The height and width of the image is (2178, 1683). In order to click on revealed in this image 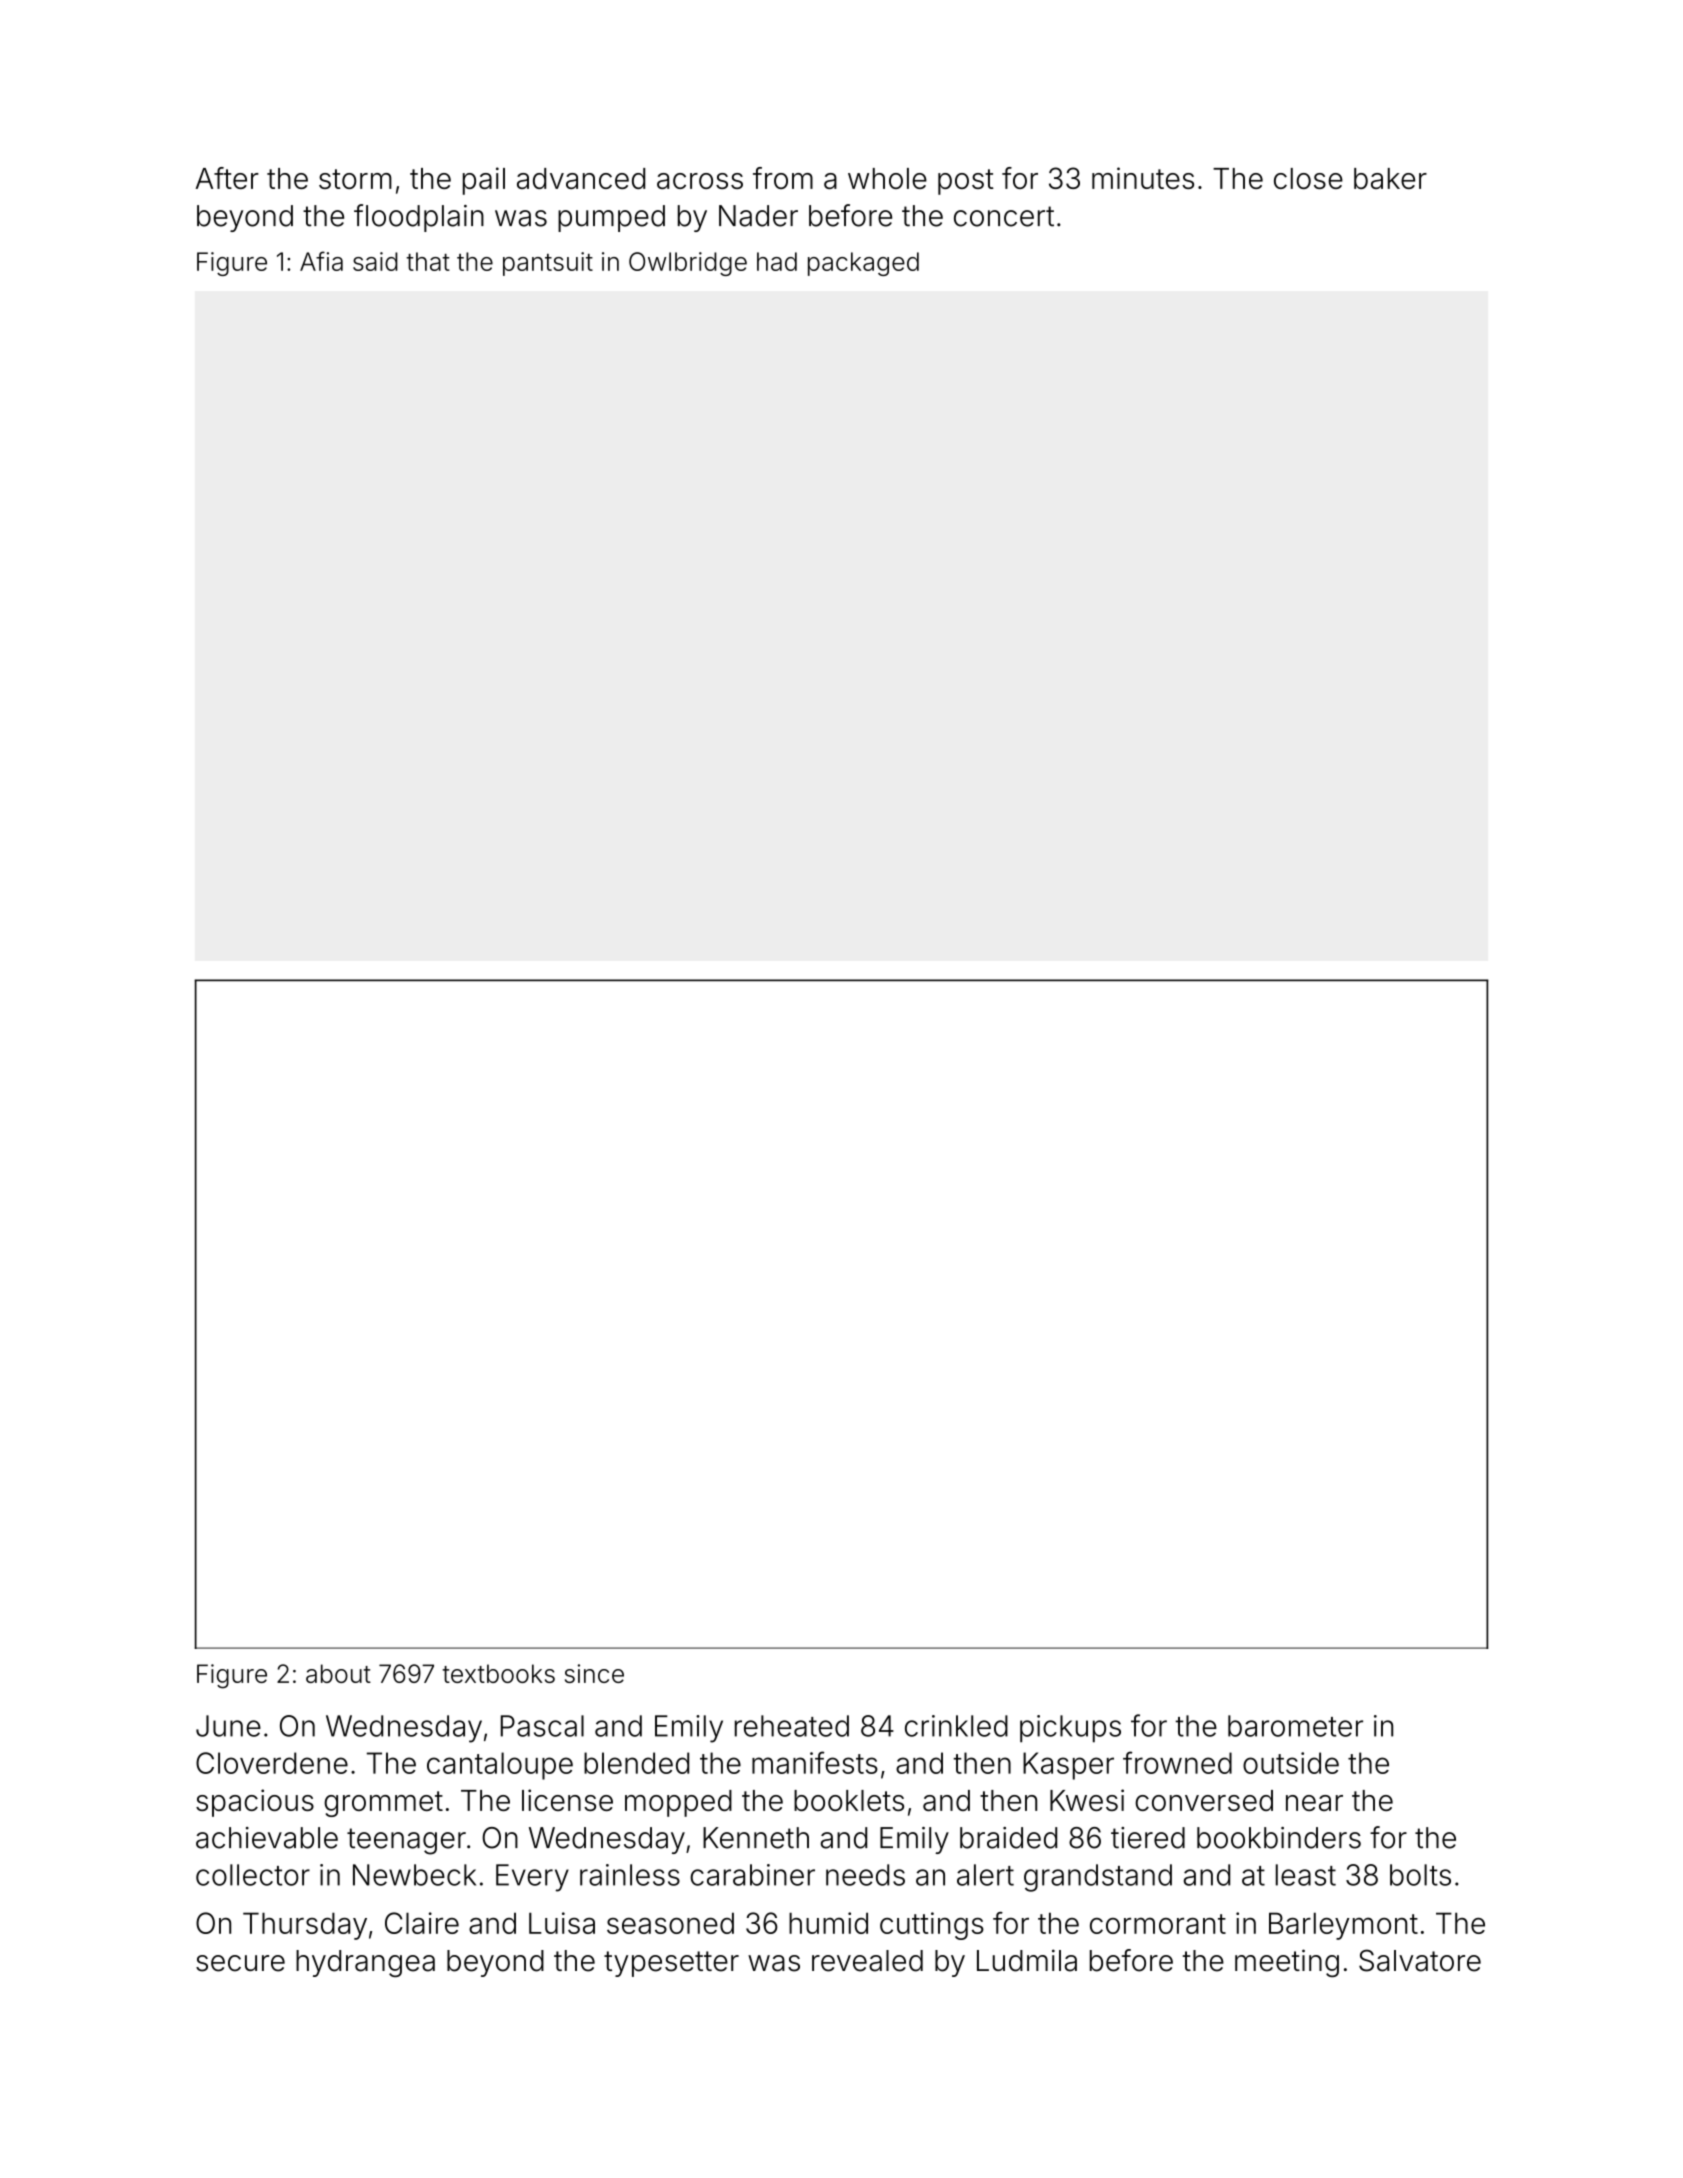, I will do `click(867, 1961)`.
